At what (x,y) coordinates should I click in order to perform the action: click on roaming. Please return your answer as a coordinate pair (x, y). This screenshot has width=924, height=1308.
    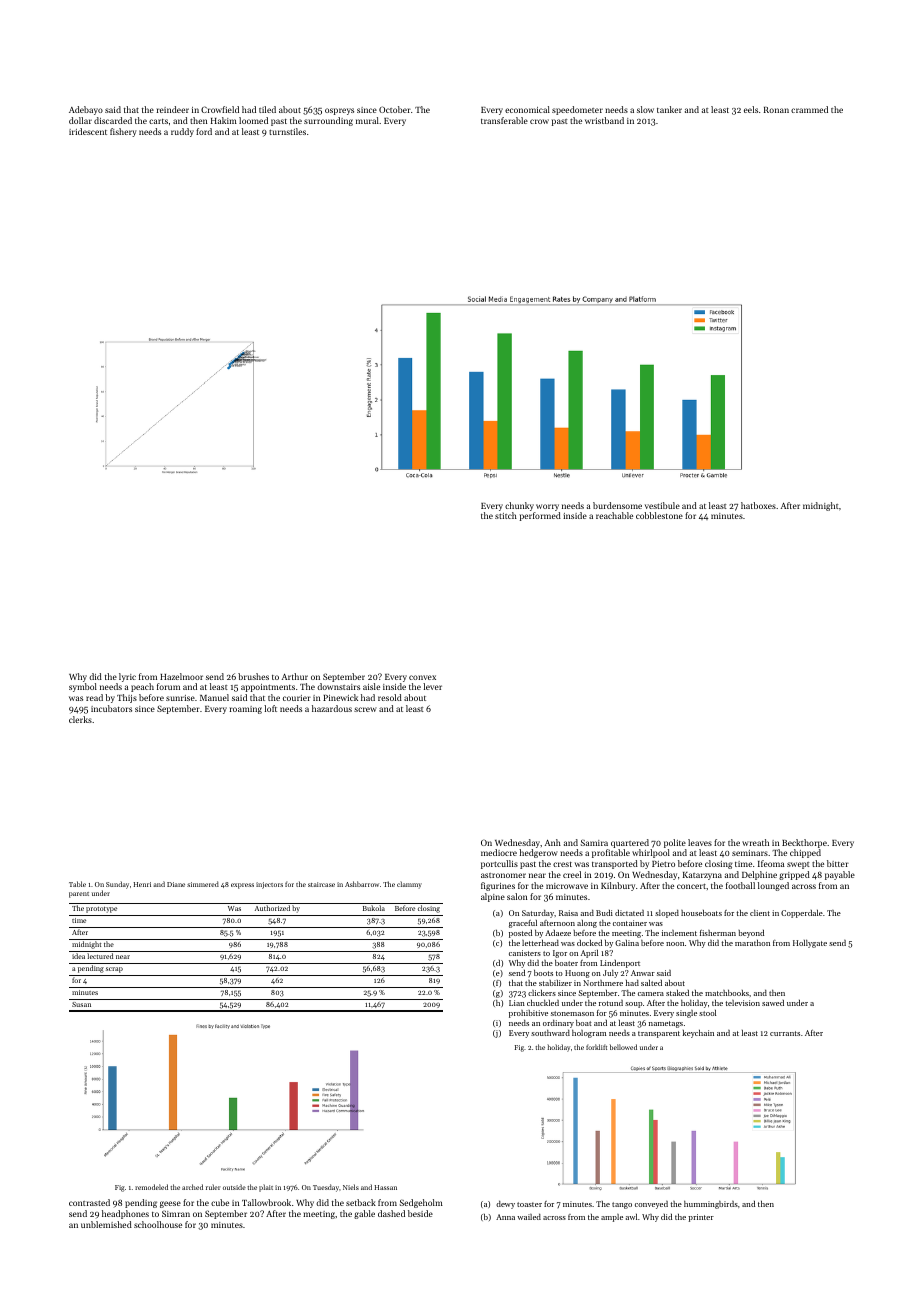
    Looking at the image, I should click on (246, 710).
